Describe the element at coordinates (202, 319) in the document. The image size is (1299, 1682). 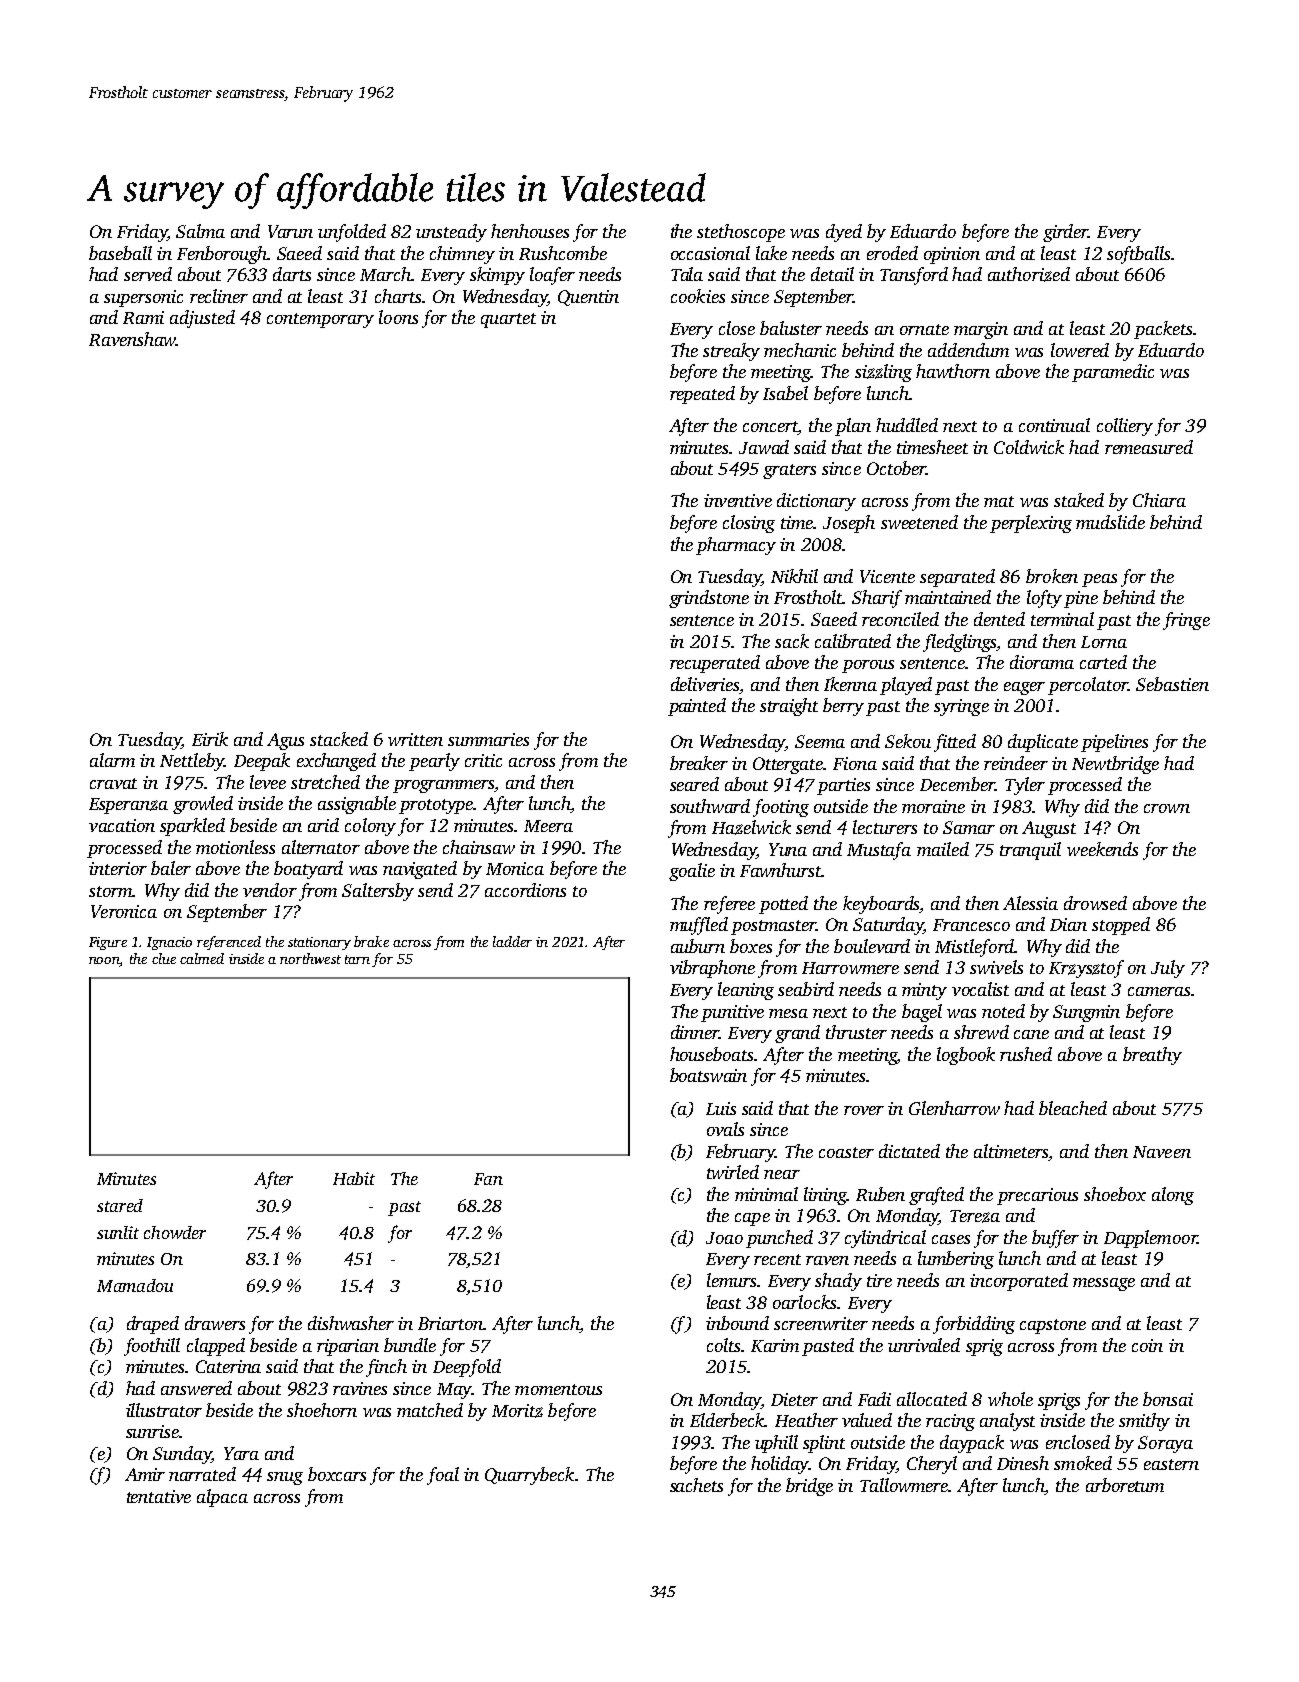
I see `adjusted` at that location.
